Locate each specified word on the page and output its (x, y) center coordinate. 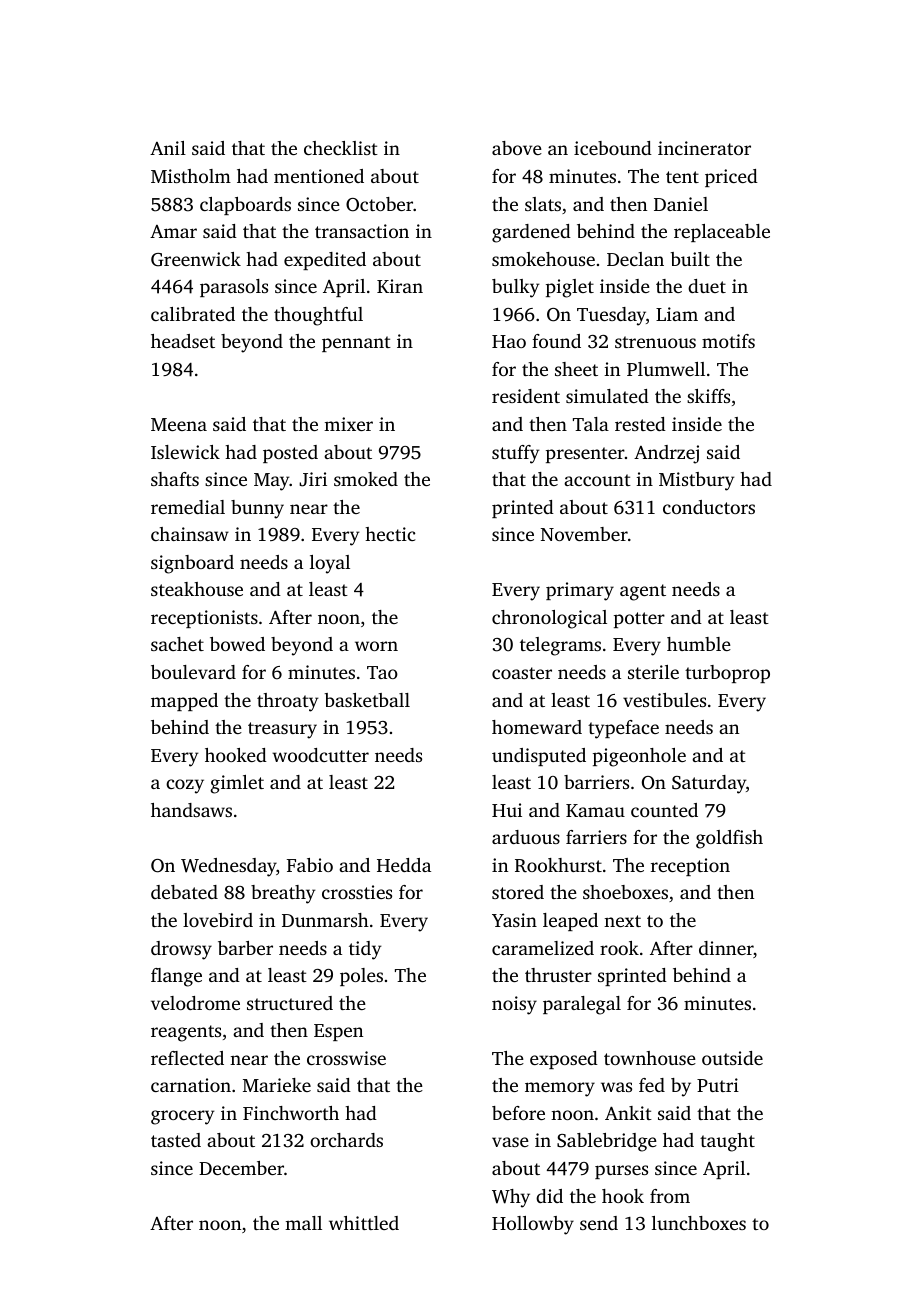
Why (511, 1198)
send (599, 1223)
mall (303, 1223)
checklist (341, 148)
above (517, 148)
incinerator (704, 148)
